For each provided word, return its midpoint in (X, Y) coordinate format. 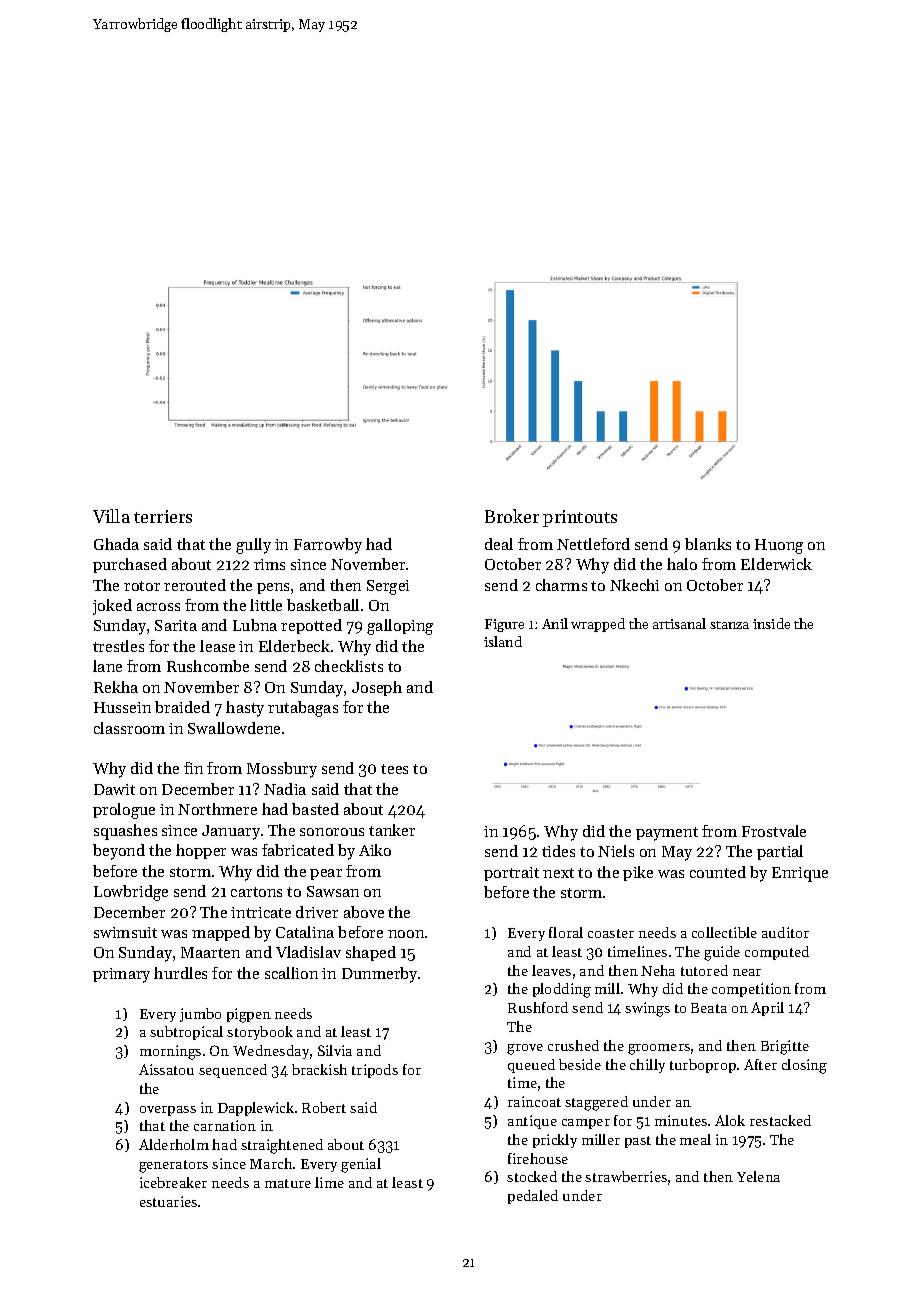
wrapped (598, 625)
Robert (324, 1107)
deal (499, 544)
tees (394, 769)
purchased (130, 565)
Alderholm (174, 1144)
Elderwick (776, 564)
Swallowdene (234, 728)
